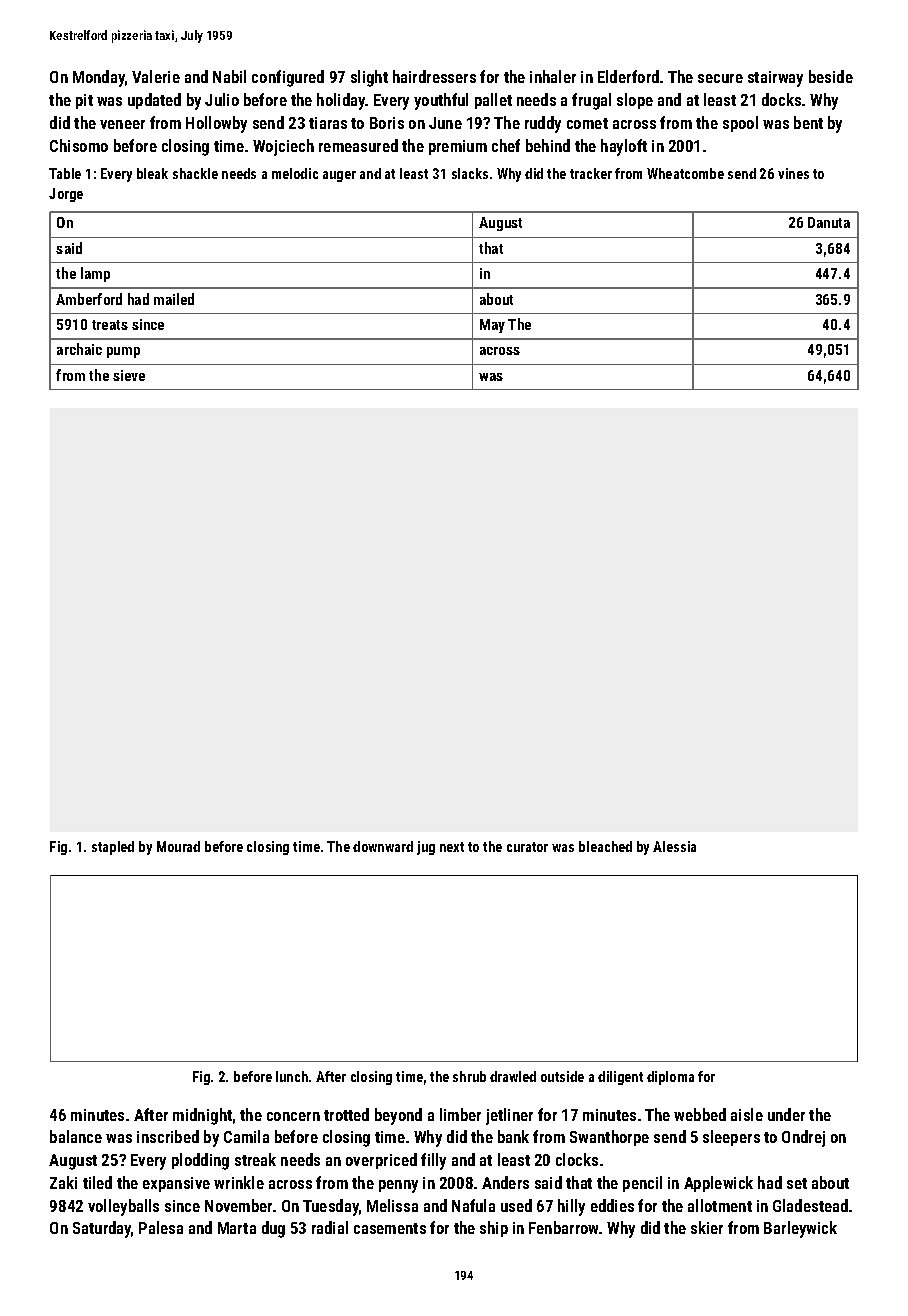 Image resolution: width=908 pixels, height=1316 pixels. What do you see at coordinates (339, 176) in the screenshot?
I see `auger` at bounding box center [339, 176].
